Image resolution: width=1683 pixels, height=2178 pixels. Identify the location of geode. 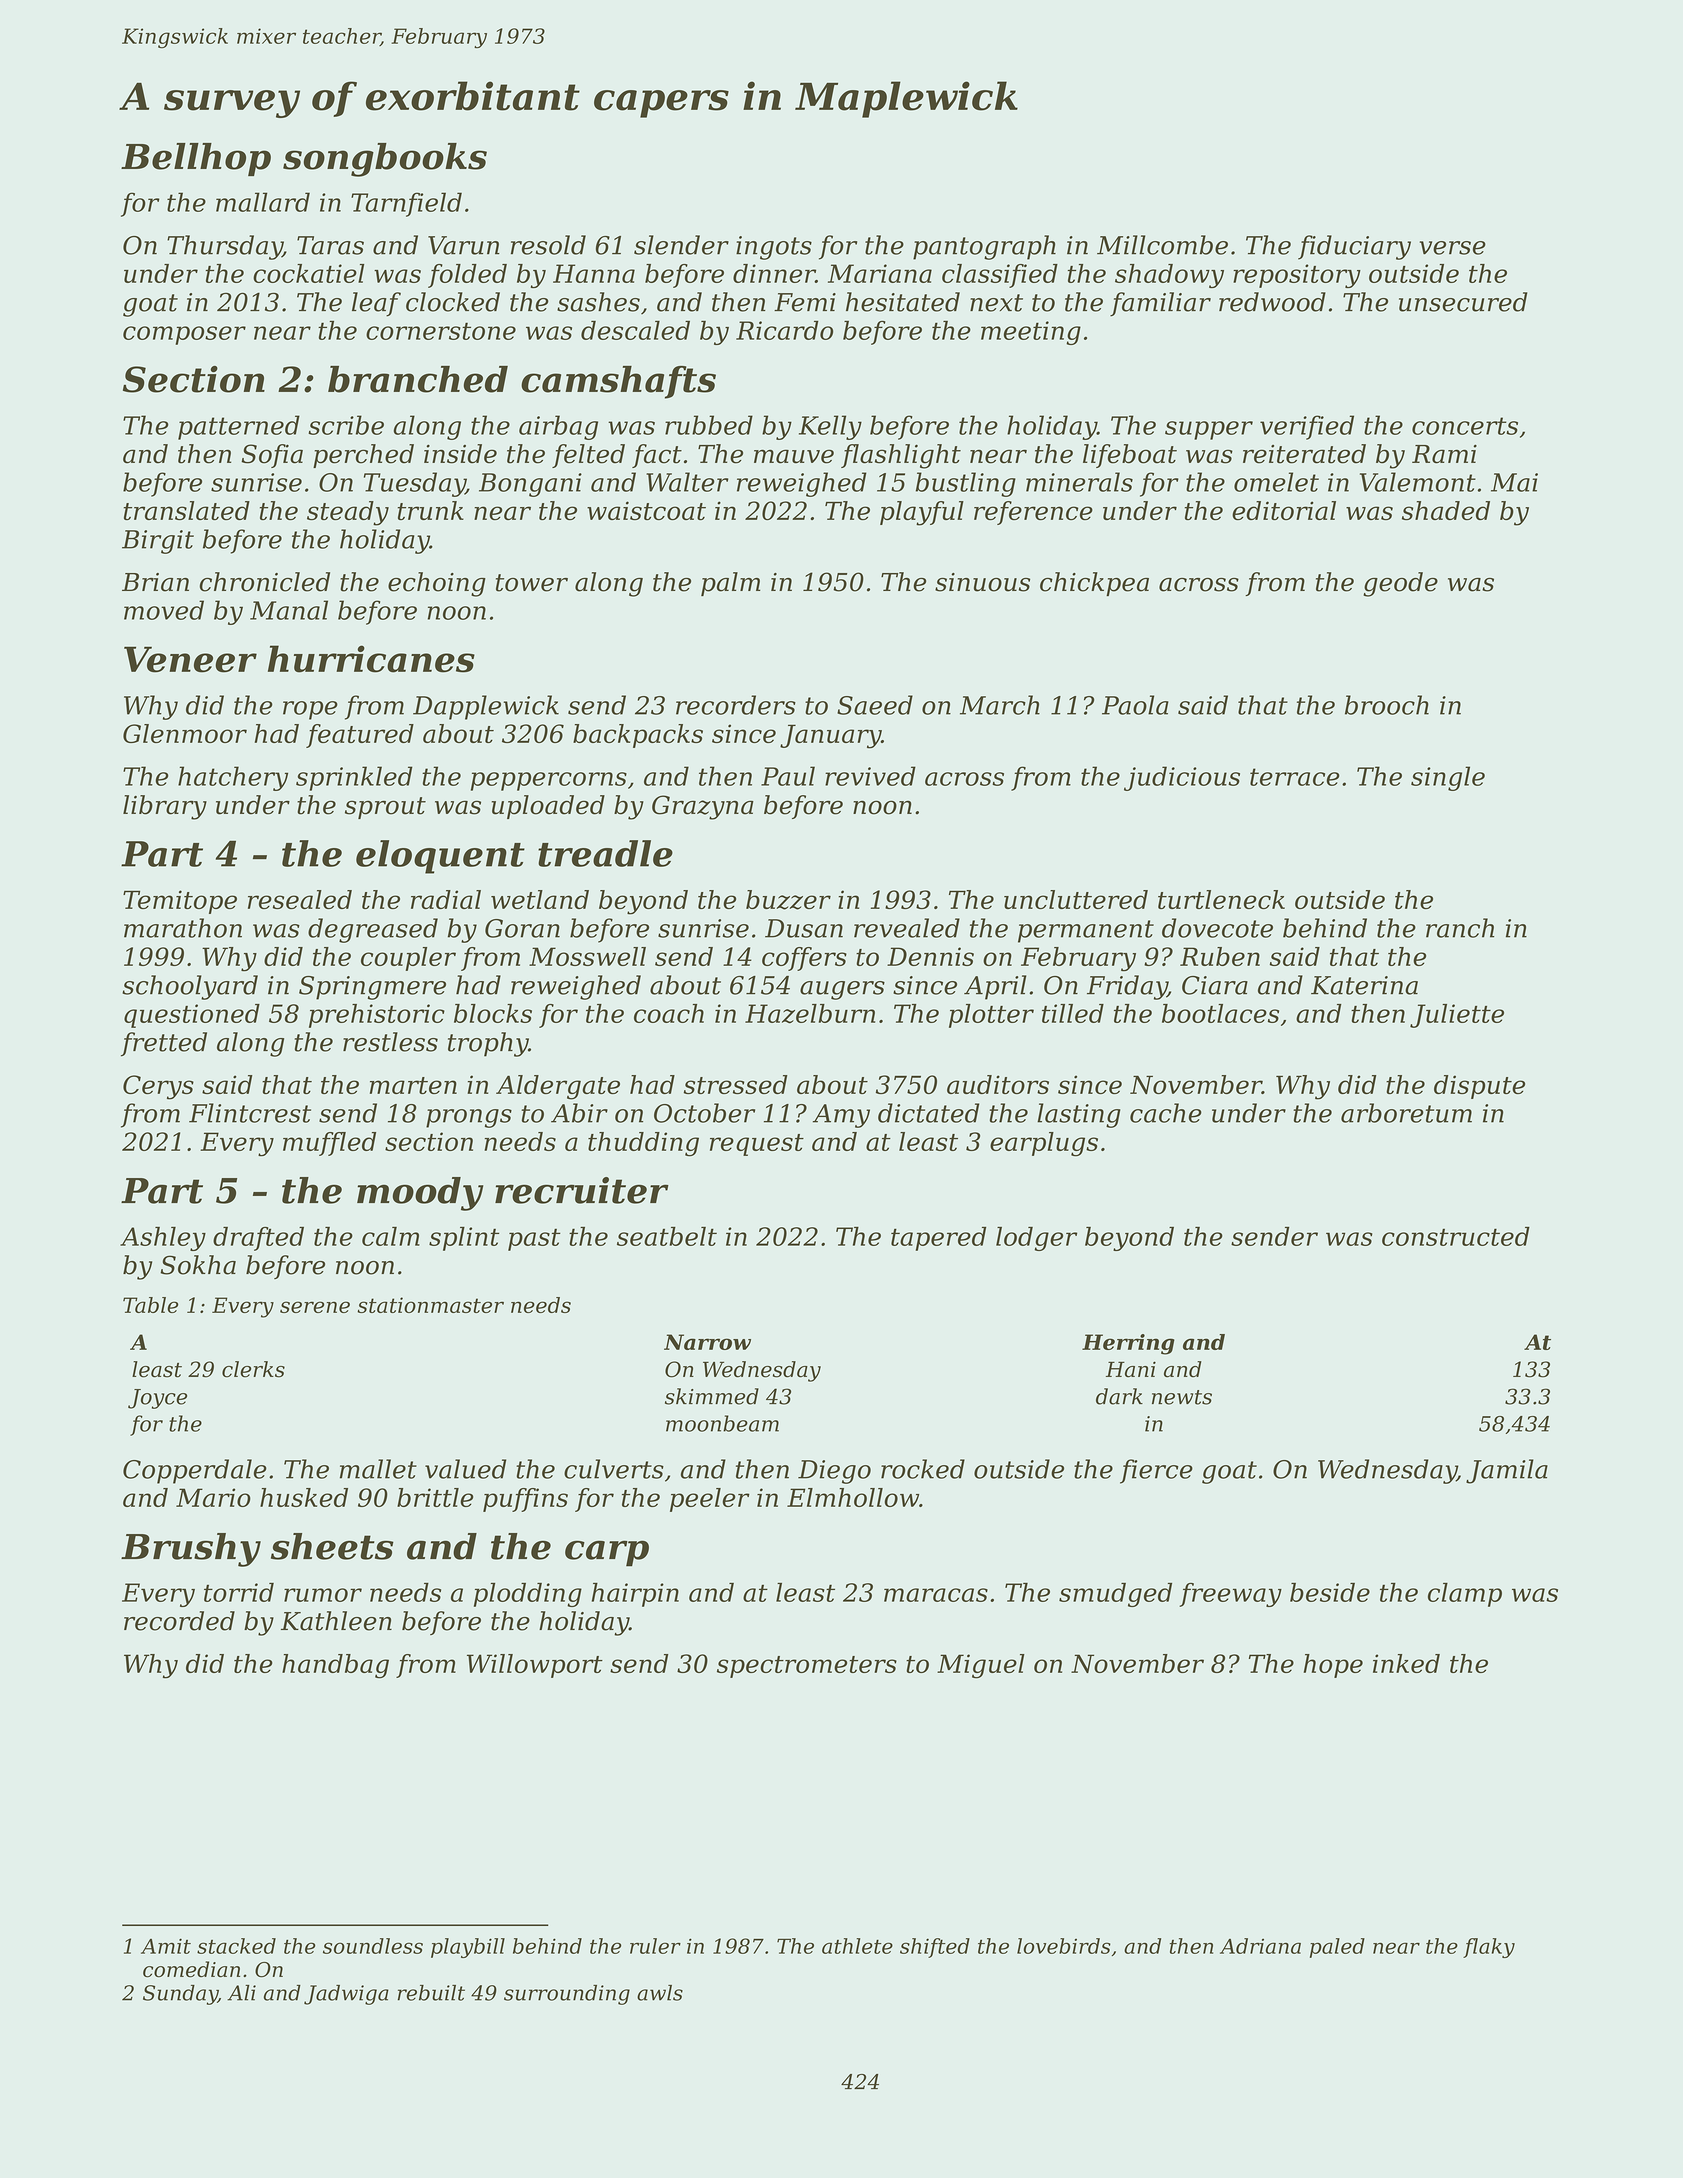
(1400, 584).
